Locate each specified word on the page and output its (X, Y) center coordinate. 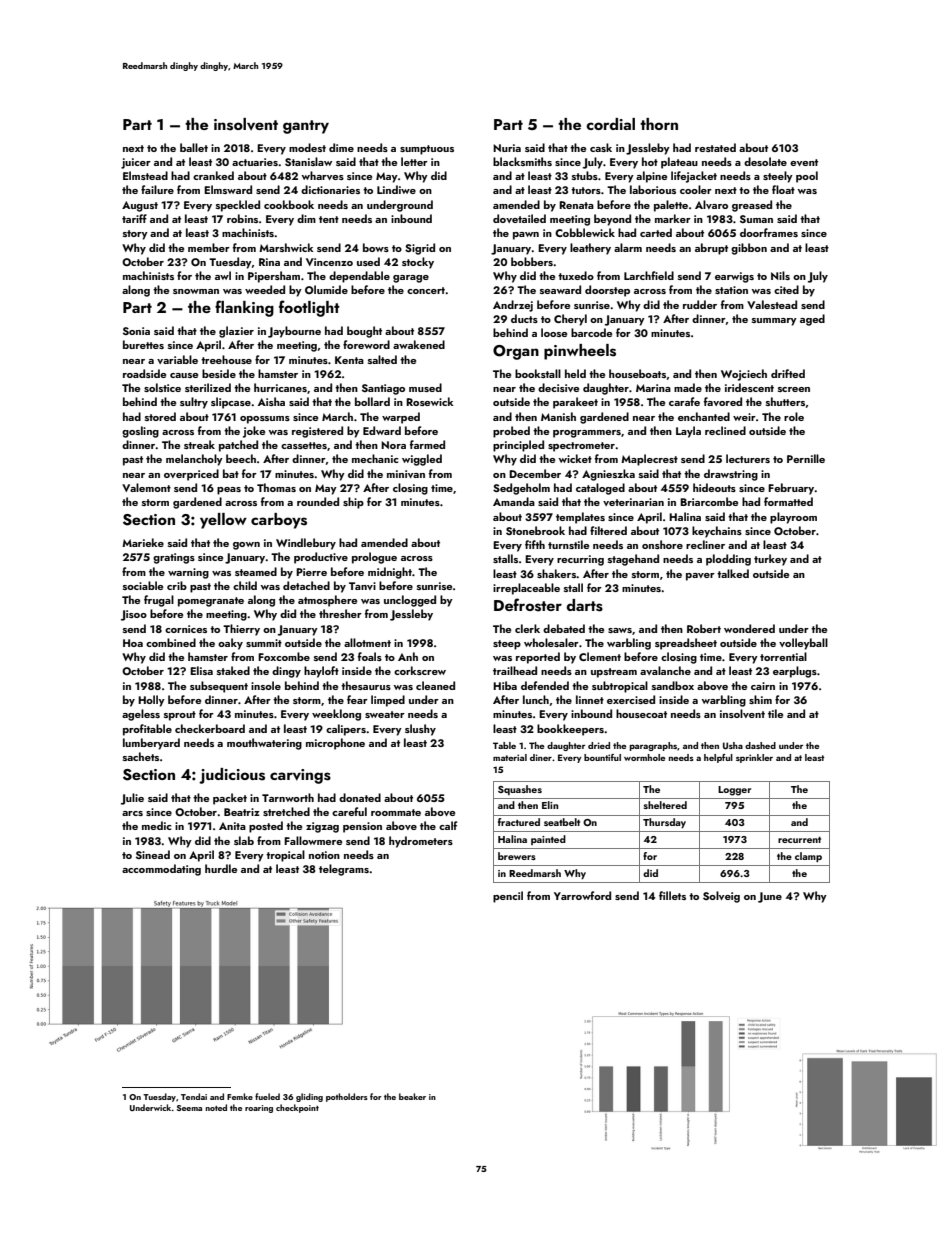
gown (246, 546)
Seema (189, 1108)
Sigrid (420, 249)
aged (812, 320)
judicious (232, 776)
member (209, 247)
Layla (688, 432)
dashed (760, 745)
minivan (406, 474)
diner (541, 757)
